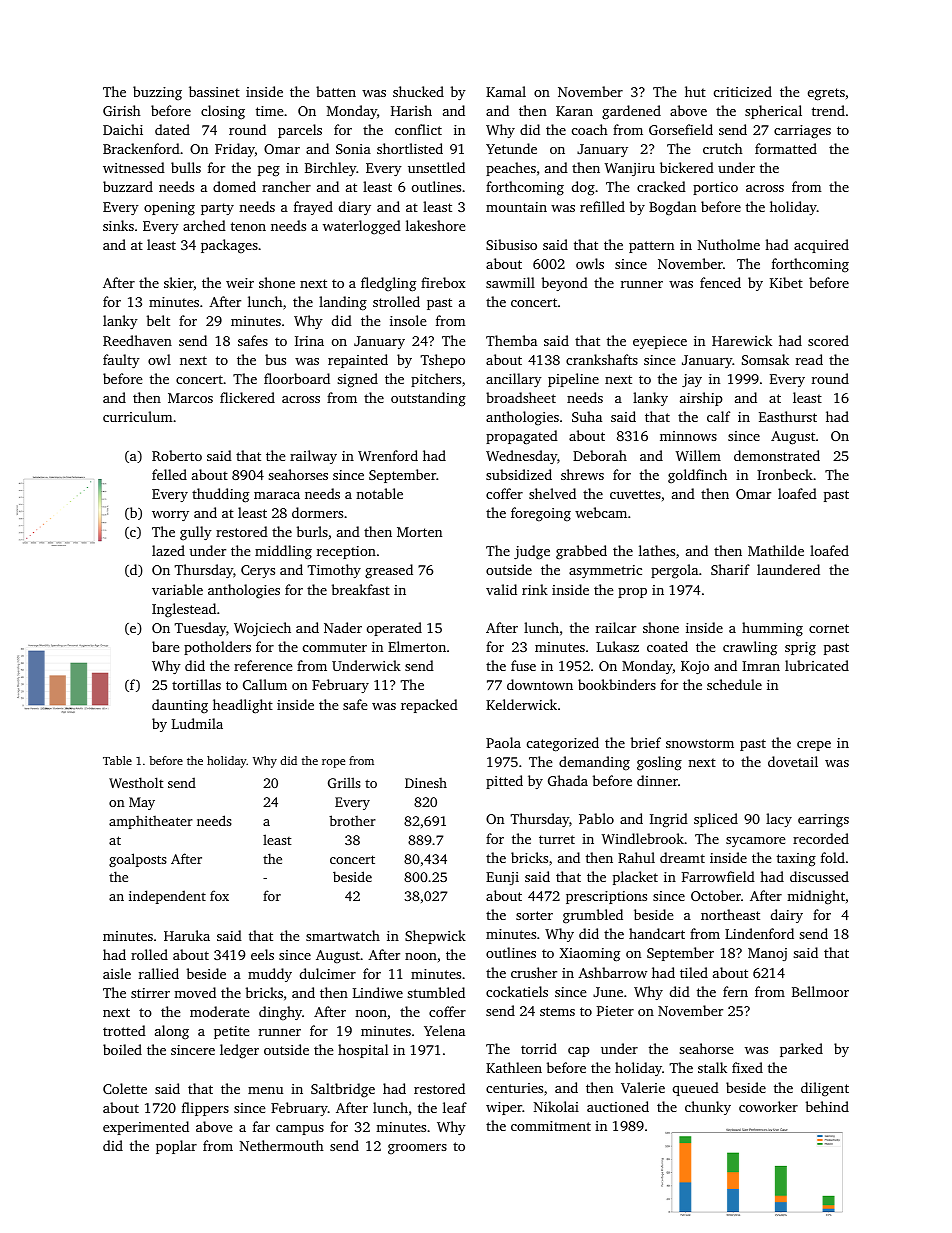 Image resolution: width=952 pixels, height=1233 pixels. What do you see at coordinates (176, 1147) in the image?
I see `poplar` at bounding box center [176, 1147].
